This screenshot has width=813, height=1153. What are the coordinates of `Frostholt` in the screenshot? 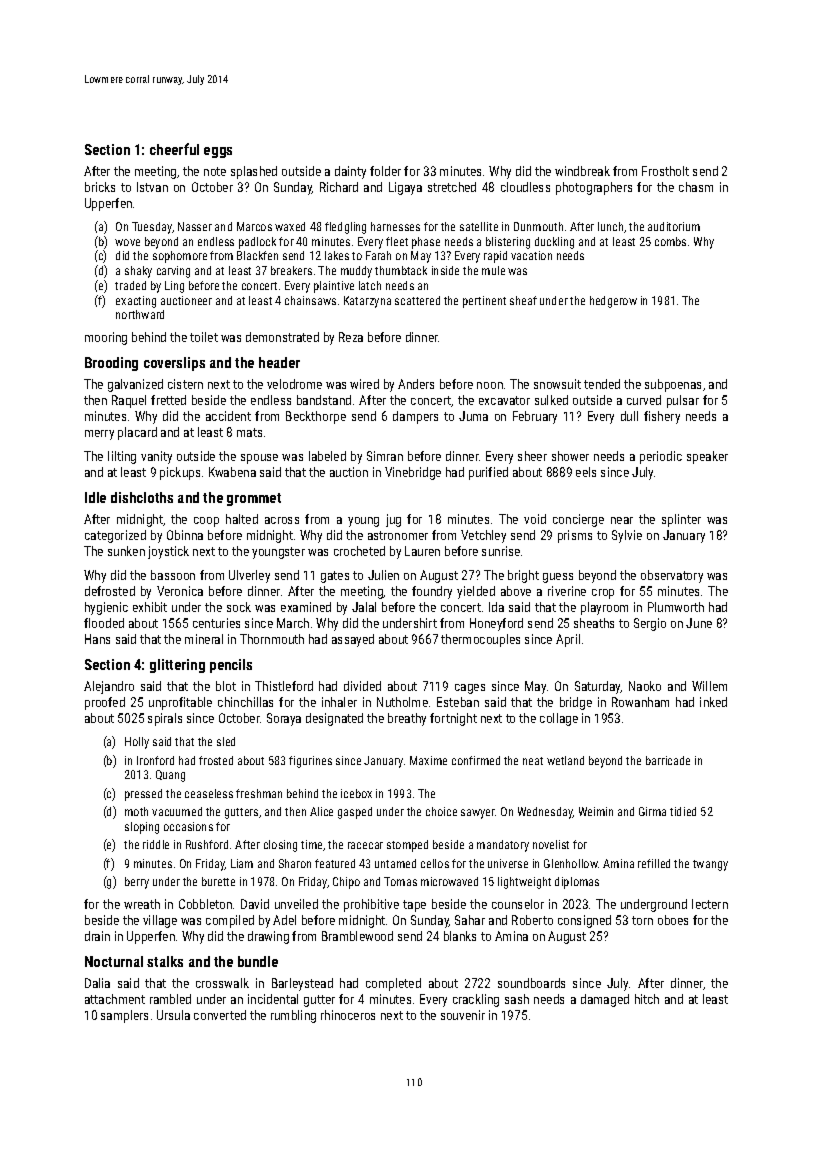 It's located at (665, 171).
